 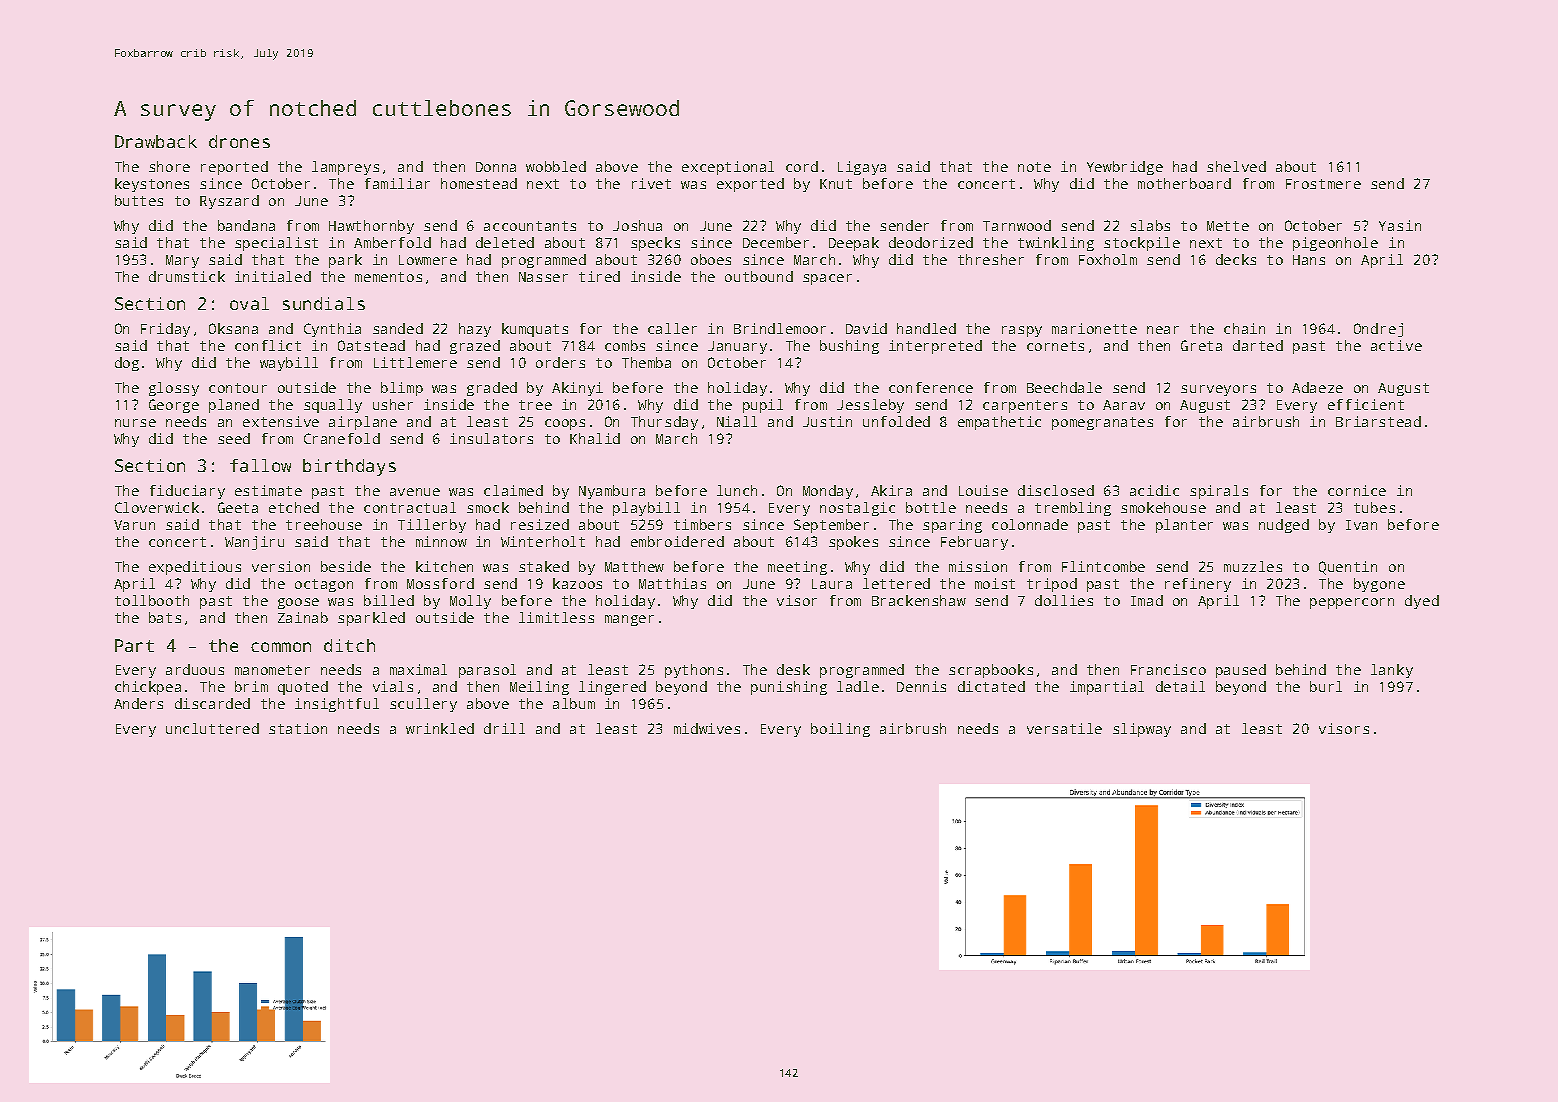 What do you see at coordinates (827, 279) in the screenshot?
I see `spacer` at bounding box center [827, 279].
